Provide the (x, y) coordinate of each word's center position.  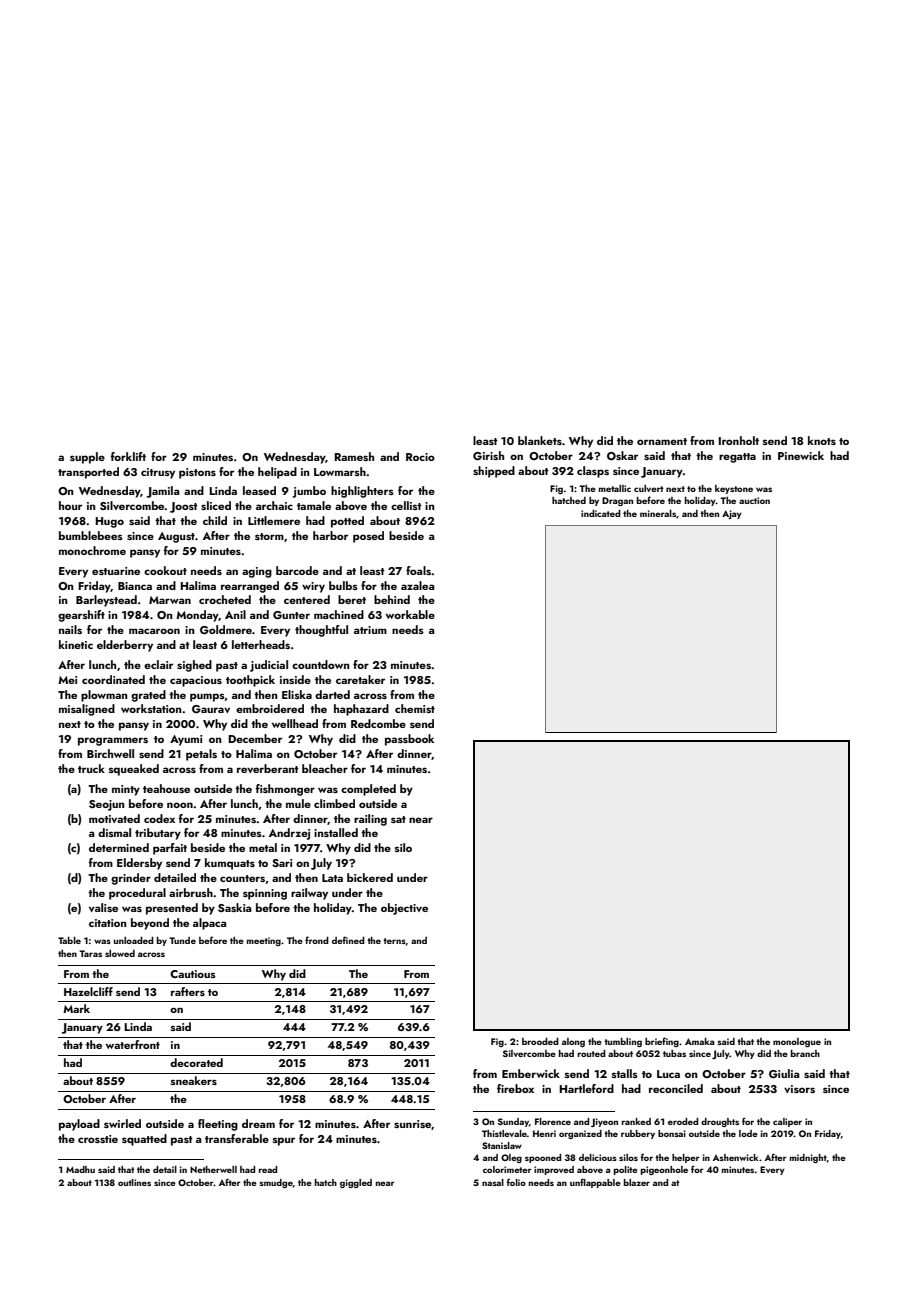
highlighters (362, 492)
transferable (237, 1138)
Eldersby (139, 864)
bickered (370, 877)
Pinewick (801, 455)
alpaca (210, 924)
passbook (409, 740)
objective (404, 909)
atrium (370, 630)
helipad (277, 473)
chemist (415, 708)
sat (398, 819)
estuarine (116, 571)
